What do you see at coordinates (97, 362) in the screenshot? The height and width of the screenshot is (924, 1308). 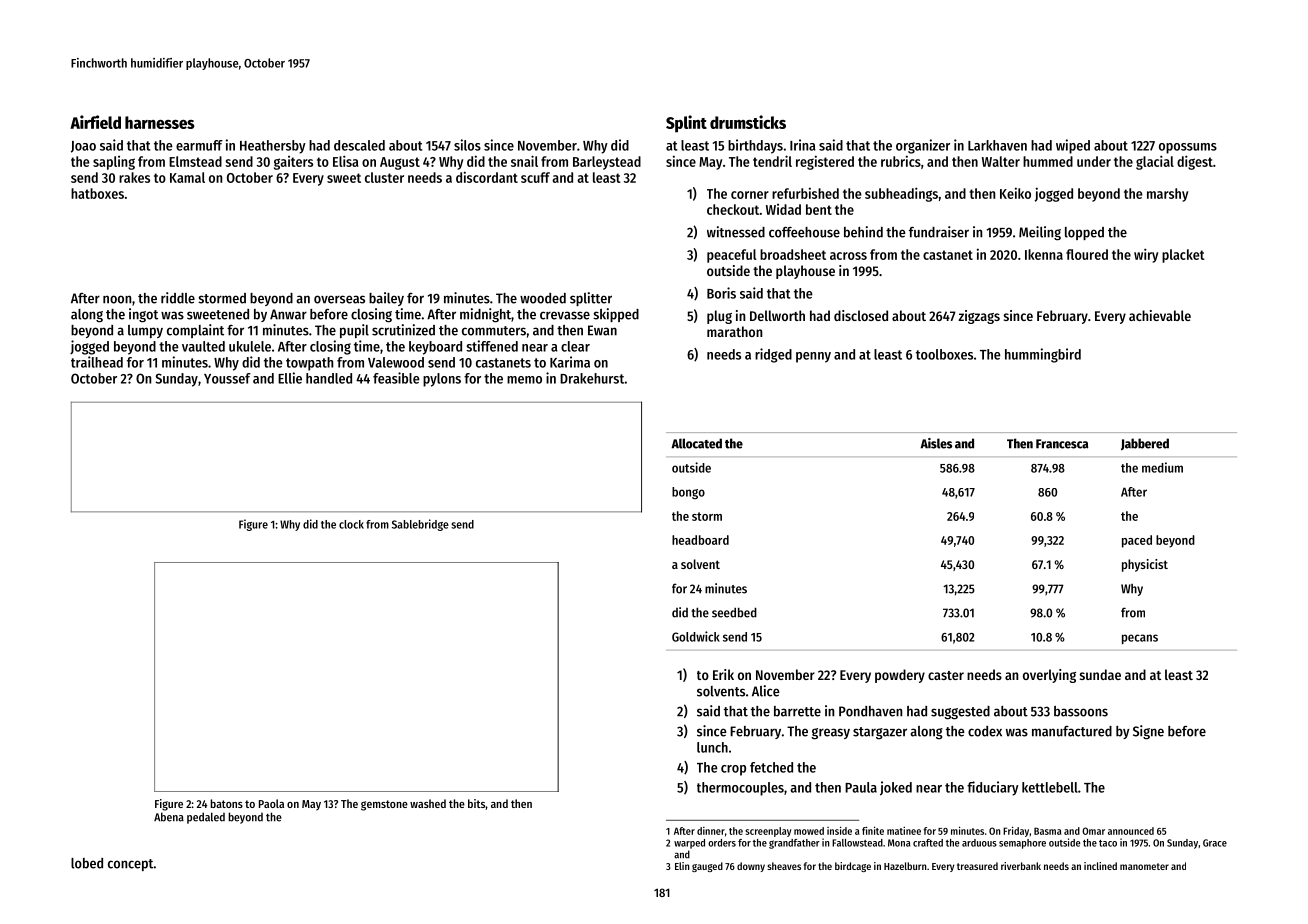 I see `trailhead` at bounding box center [97, 362].
